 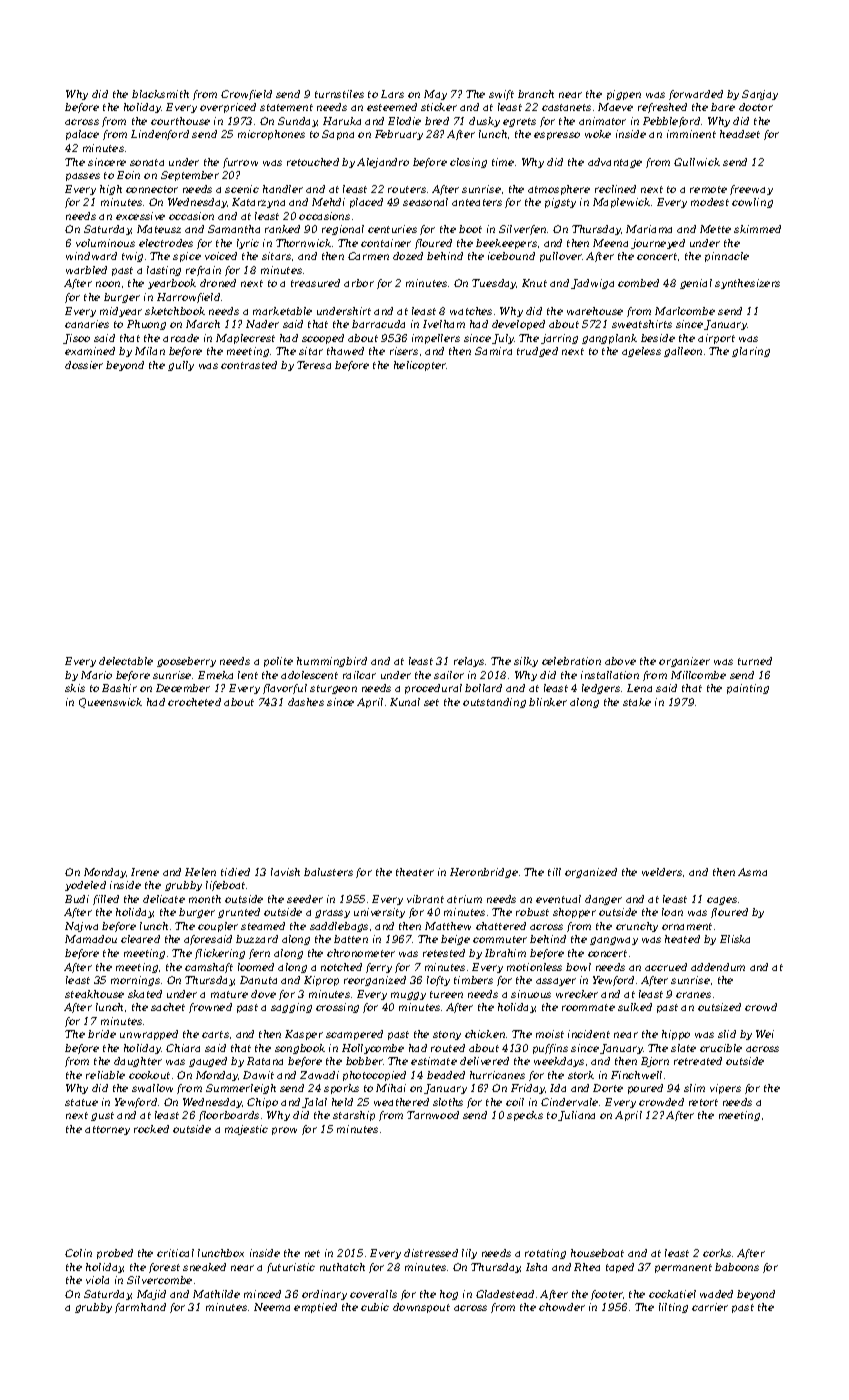 I want to click on helicopter, so click(x=420, y=366).
